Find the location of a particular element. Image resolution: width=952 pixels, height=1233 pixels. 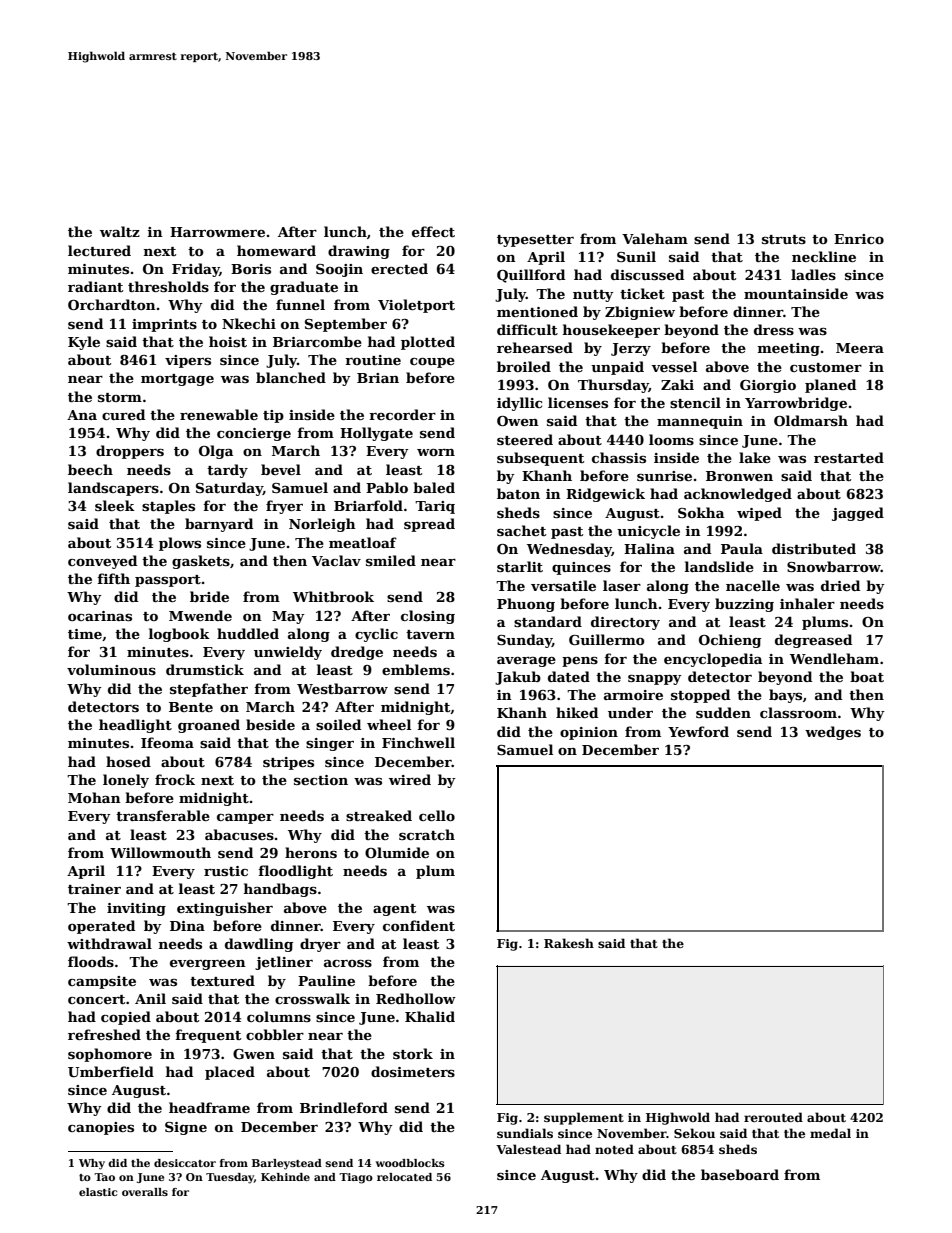

Mohan is located at coordinates (94, 797).
